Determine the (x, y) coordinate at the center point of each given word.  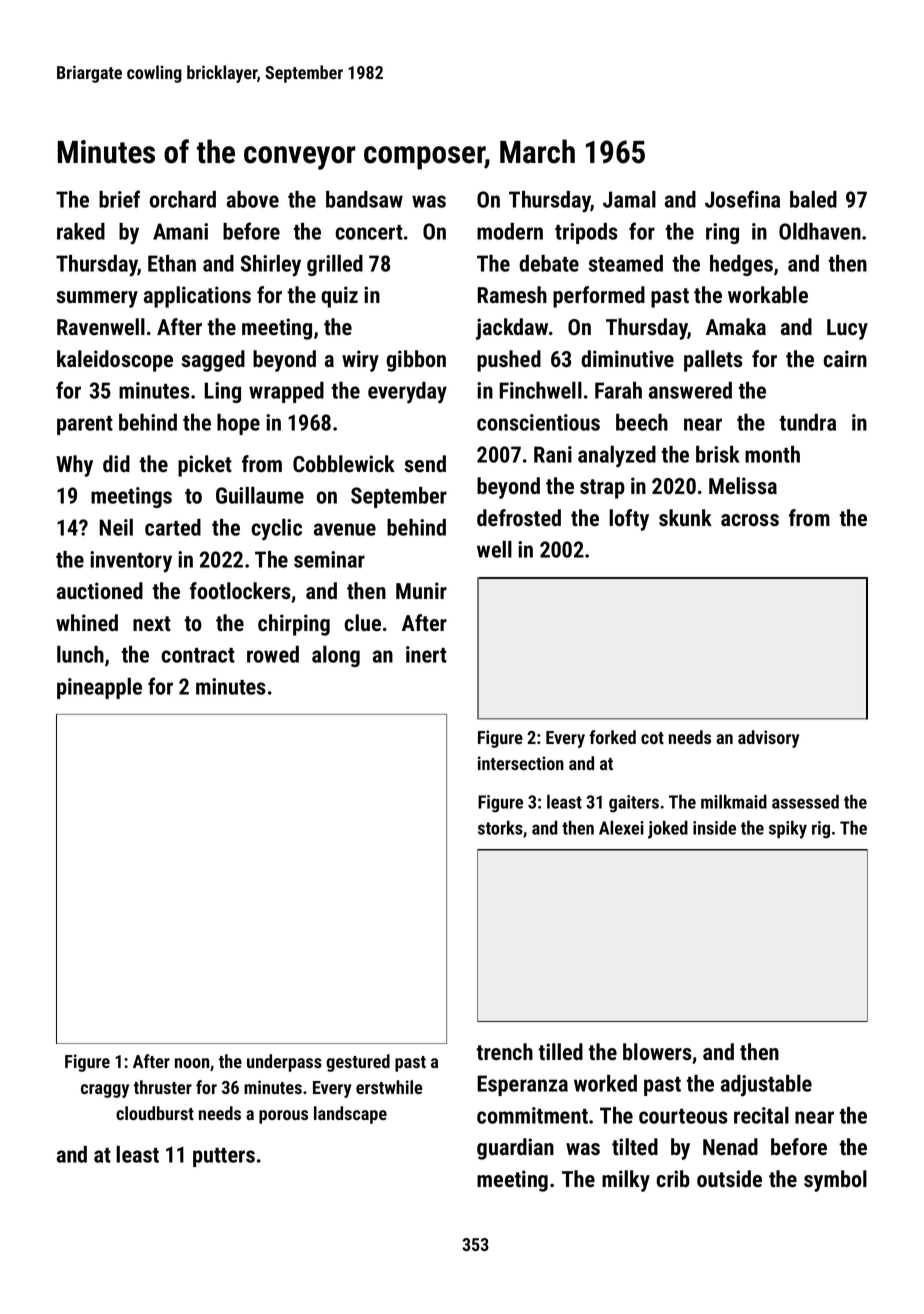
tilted (635, 1147)
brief (119, 199)
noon (192, 1063)
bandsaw (364, 199)
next (152, 624)
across (750, 520)
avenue (345, 529)
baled (813, 199)
